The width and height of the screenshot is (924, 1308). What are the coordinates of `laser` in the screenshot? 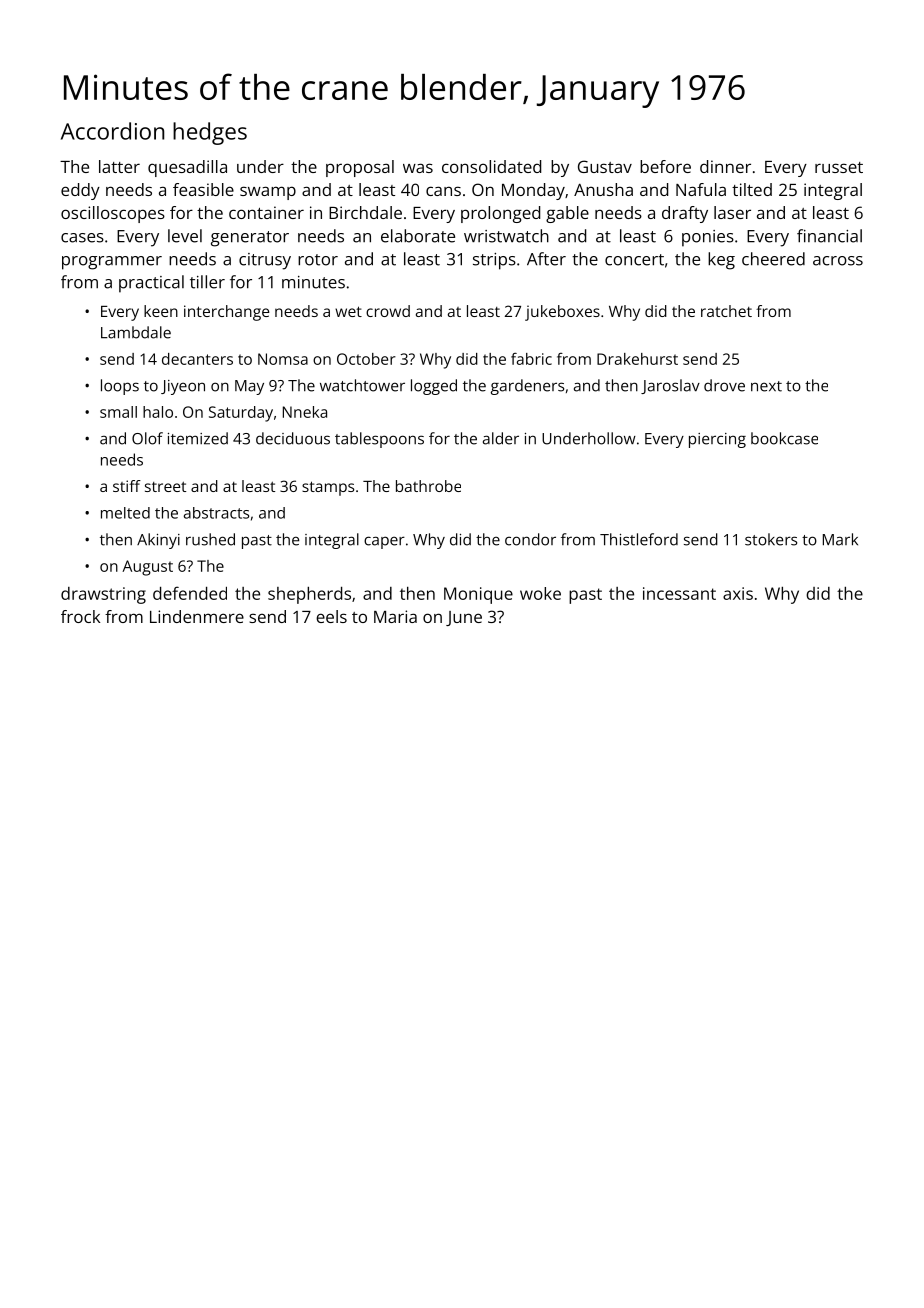 It's located at (732, 212).
